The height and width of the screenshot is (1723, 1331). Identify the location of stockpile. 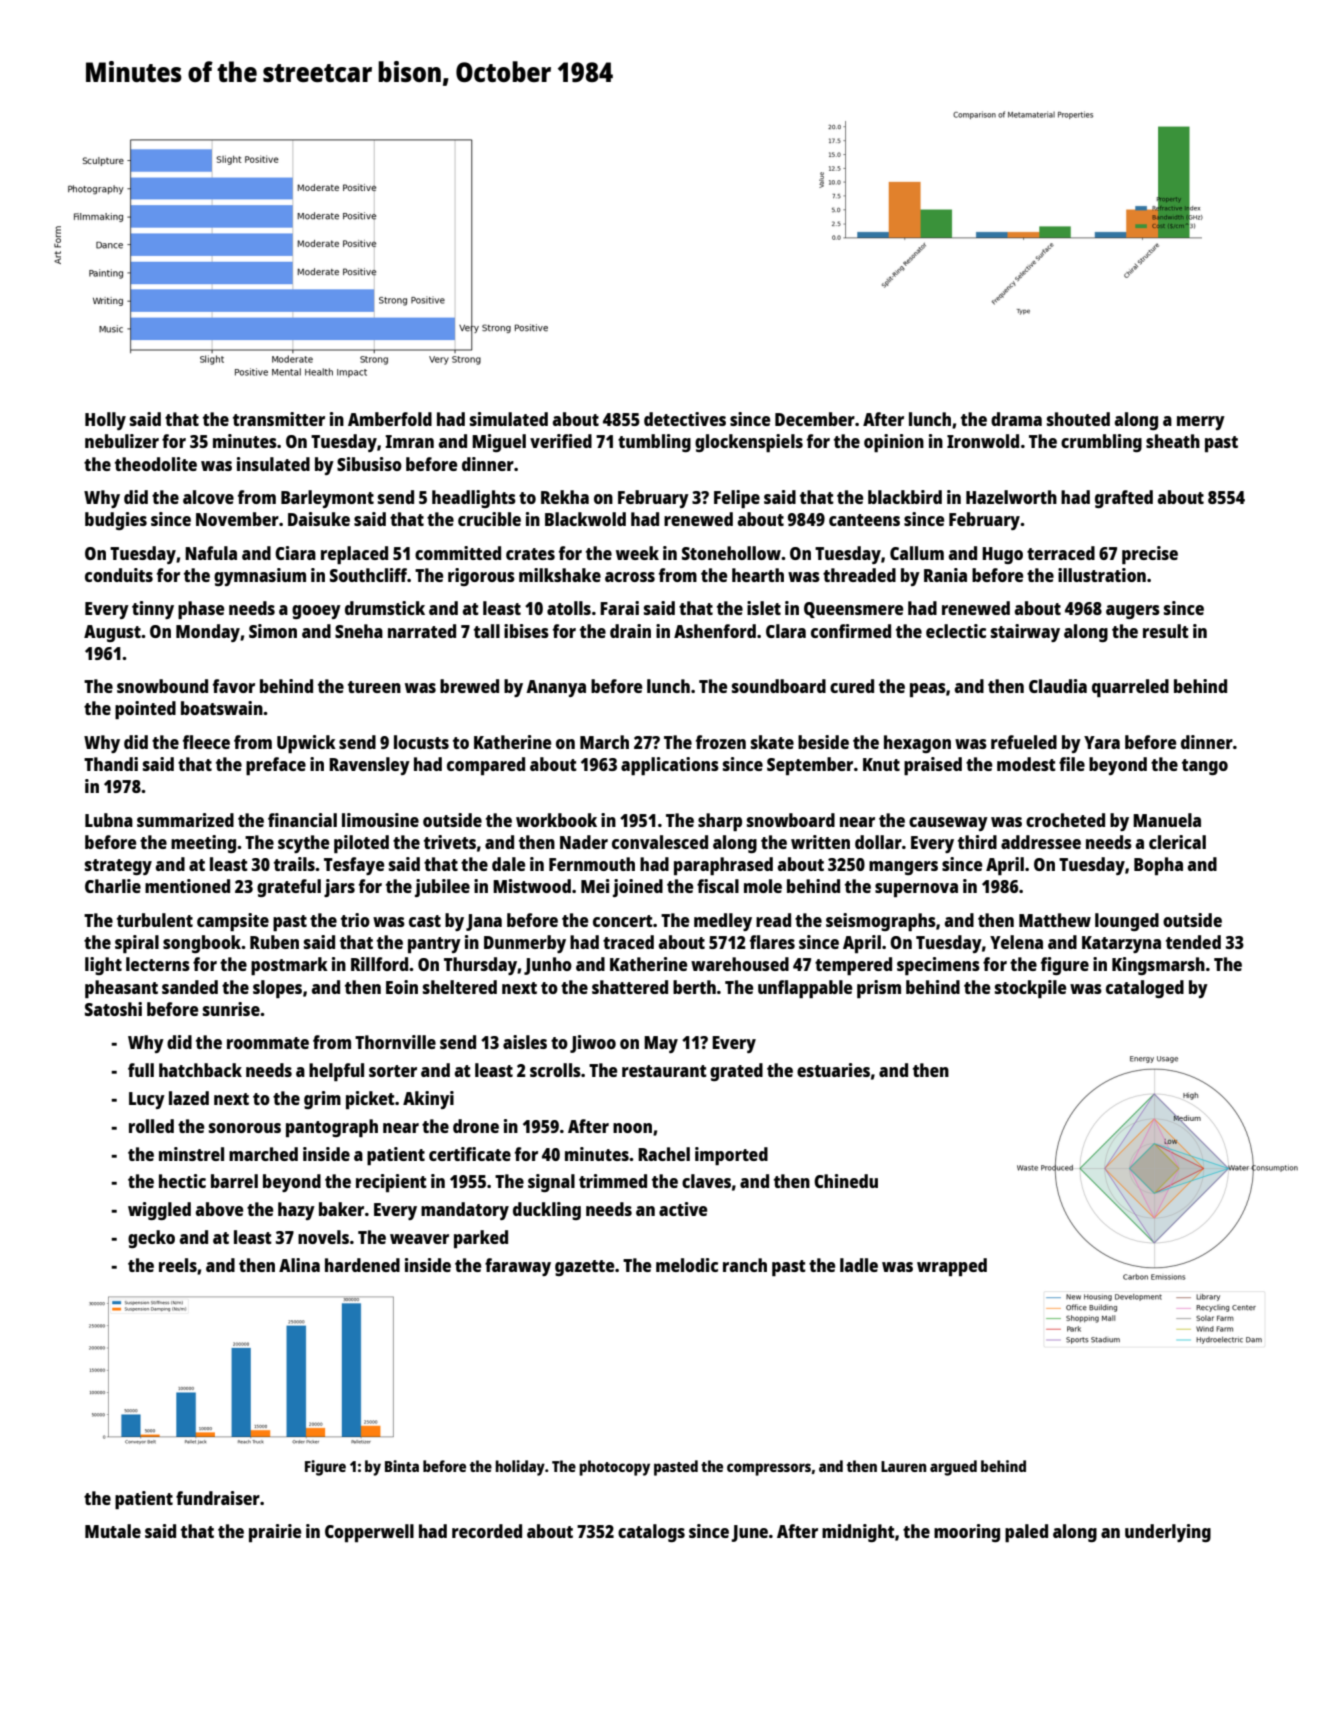
(1030, 989).
